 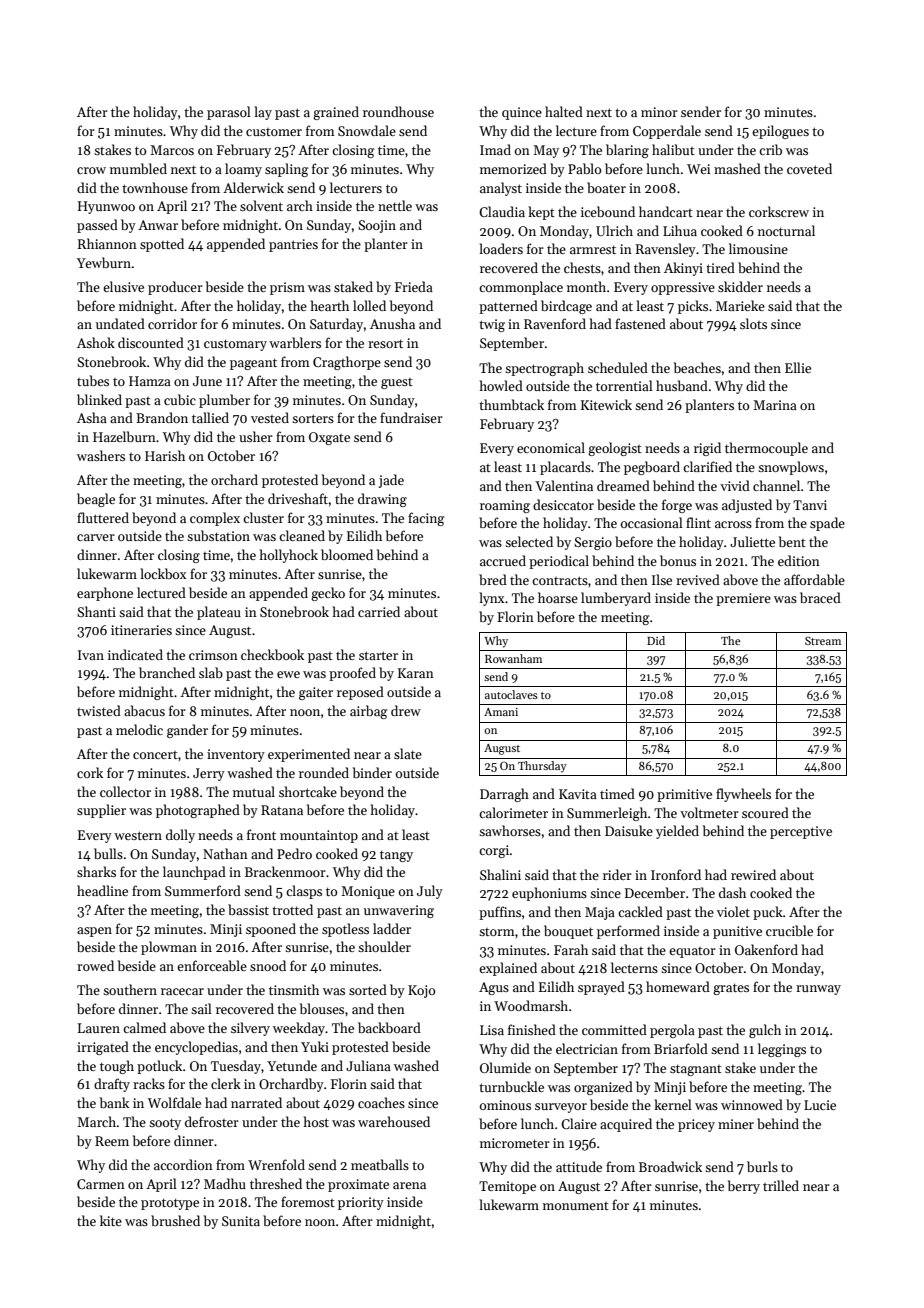 What do you see at coordinates (235, 345) in the image?
I see `customary` at bounding box center [235, 345].
